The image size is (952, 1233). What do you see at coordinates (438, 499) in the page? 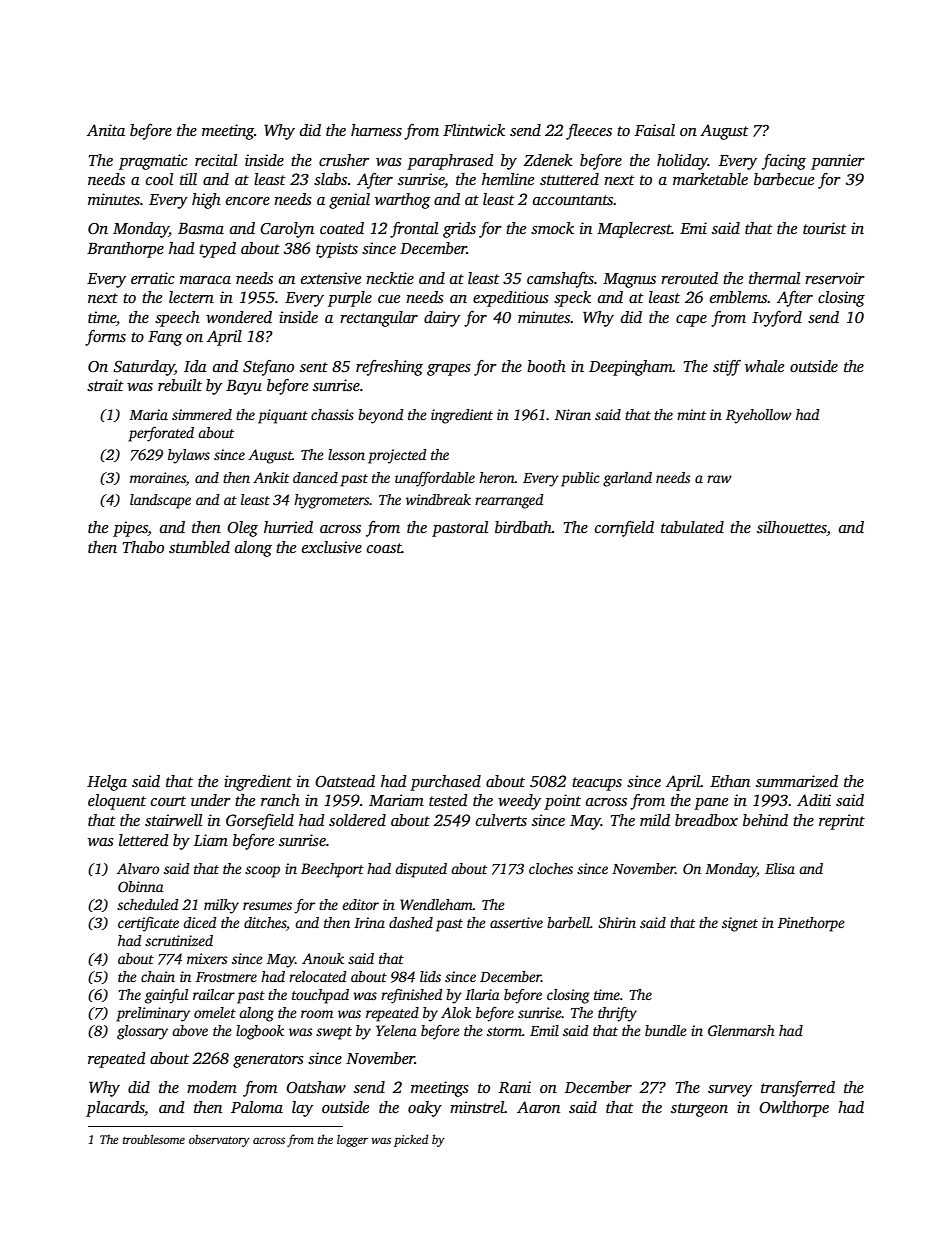
I see `windbreak` at bounding box center [438, 499].
